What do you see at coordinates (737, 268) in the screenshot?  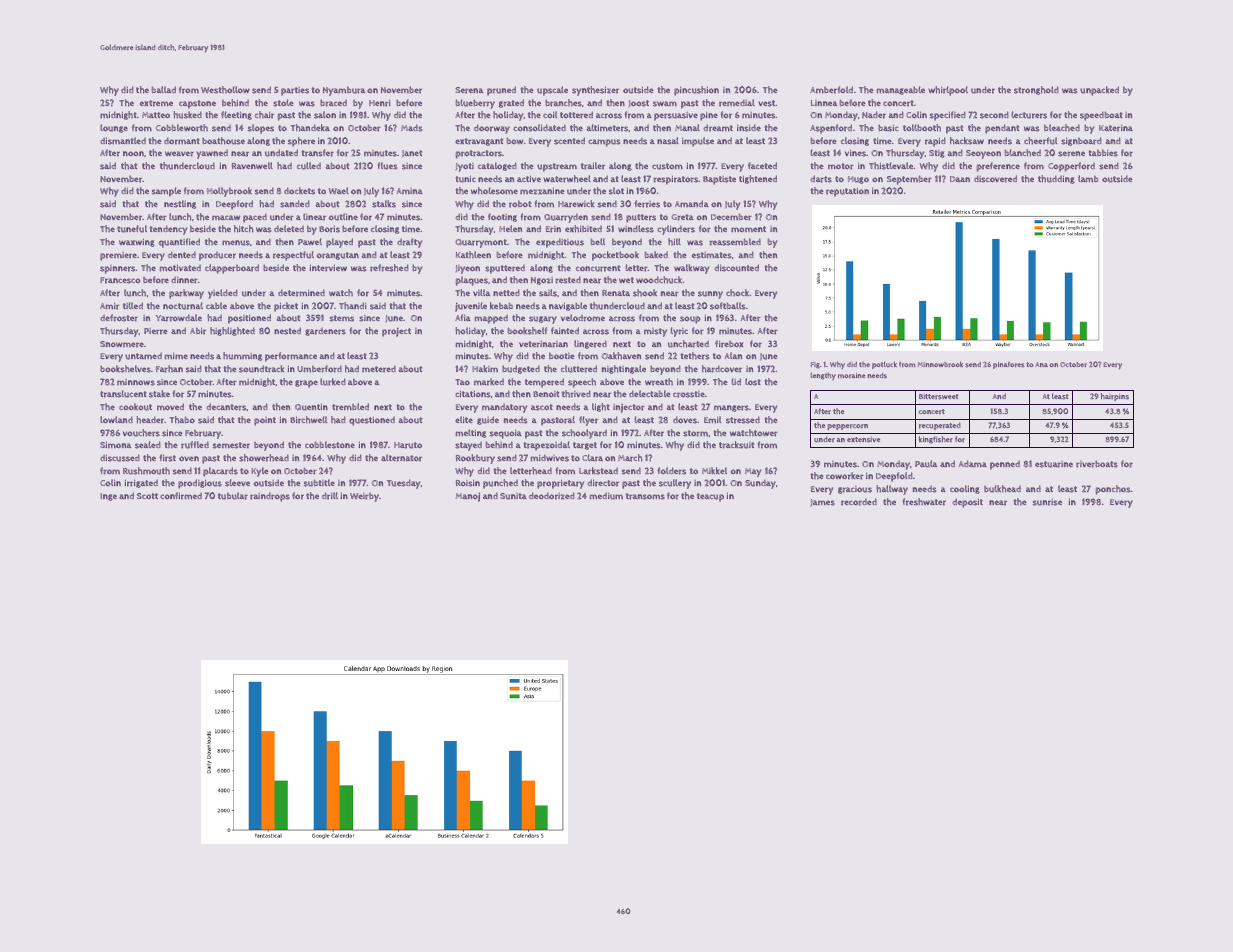 I see `discounted` at bounding box center [737, 268].
